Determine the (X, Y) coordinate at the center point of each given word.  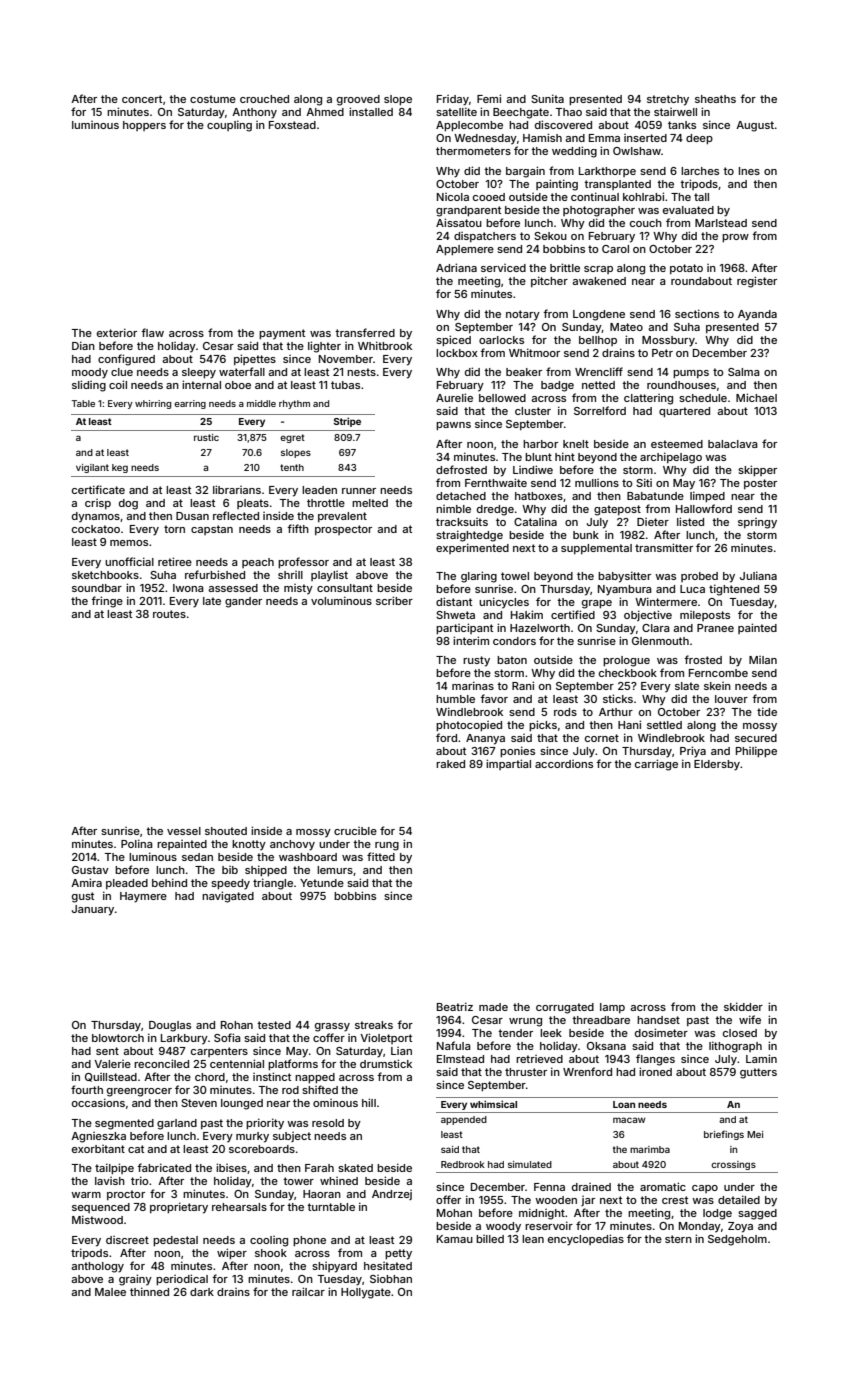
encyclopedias (586, 1240)
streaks (374, 1025)
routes (169, 614)
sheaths (715, 99)
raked (450, 764)
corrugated (565, 1008)
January (93, 910)
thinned (149, 1291)
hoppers (144, 126)
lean (533, 1239)
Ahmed (325, 112)
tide (767, 711)
